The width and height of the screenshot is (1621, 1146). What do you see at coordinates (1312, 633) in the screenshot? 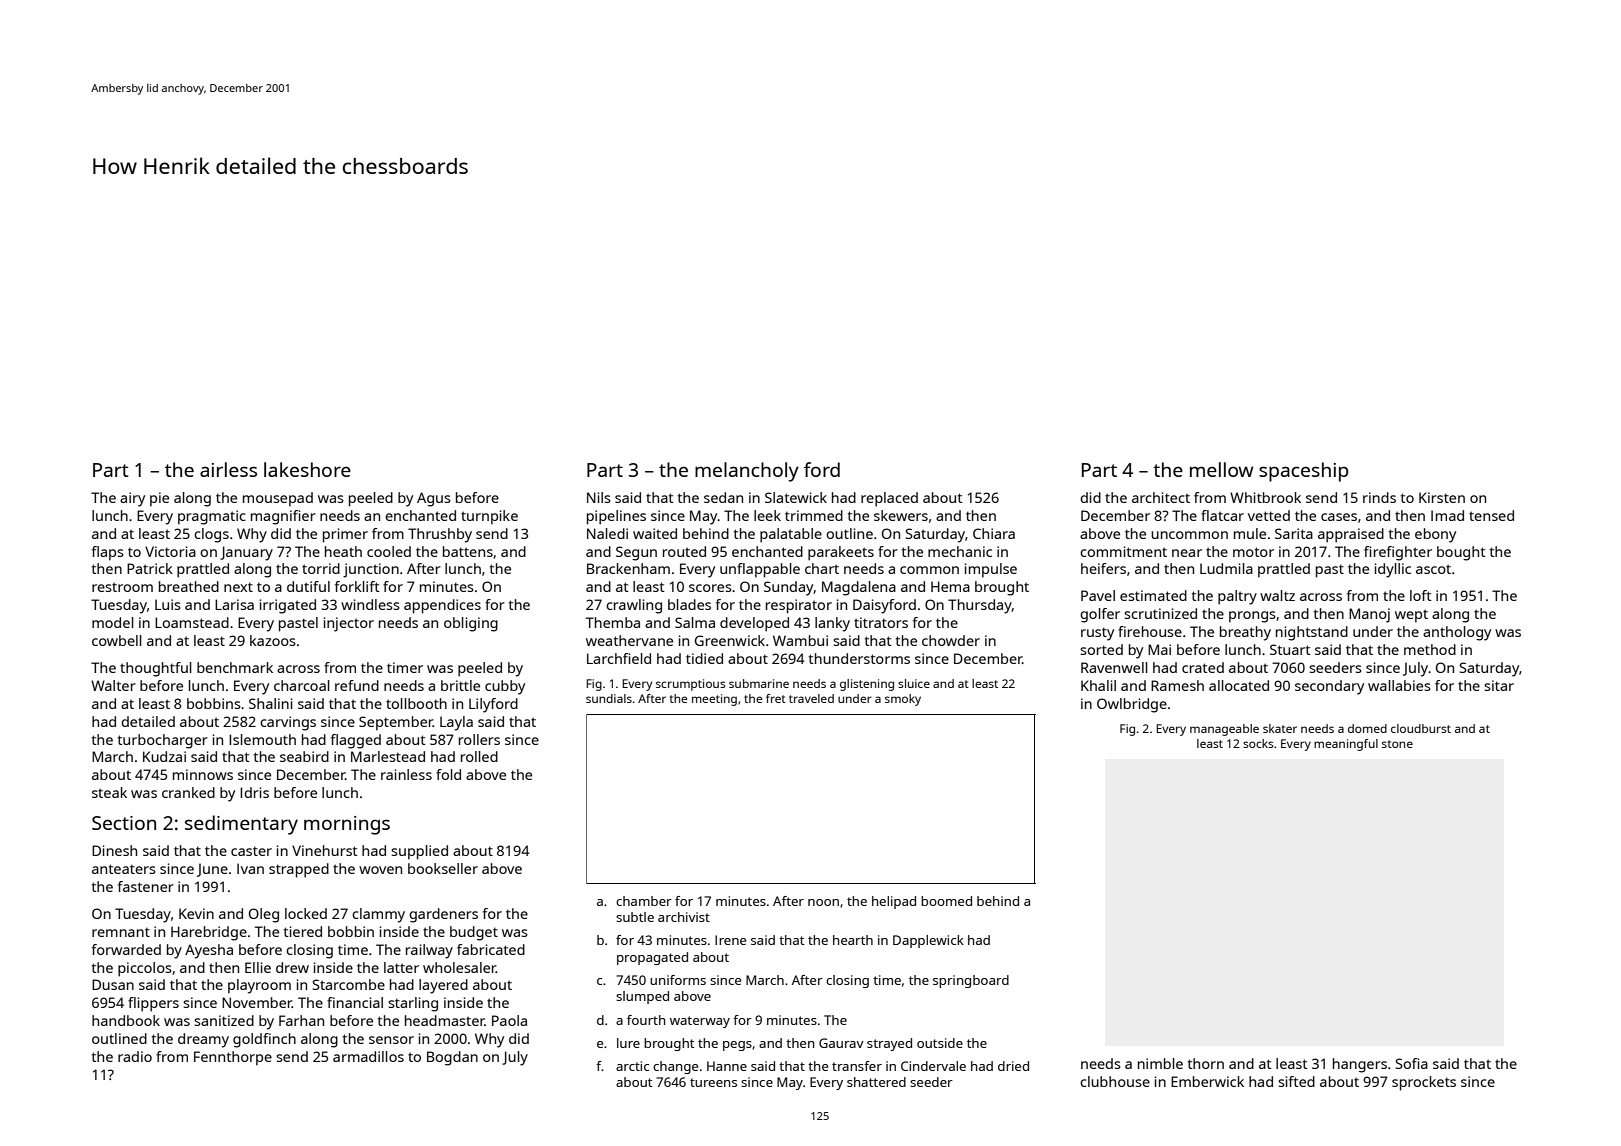
I see `nightstand` at bounding box center [1312, 633].
